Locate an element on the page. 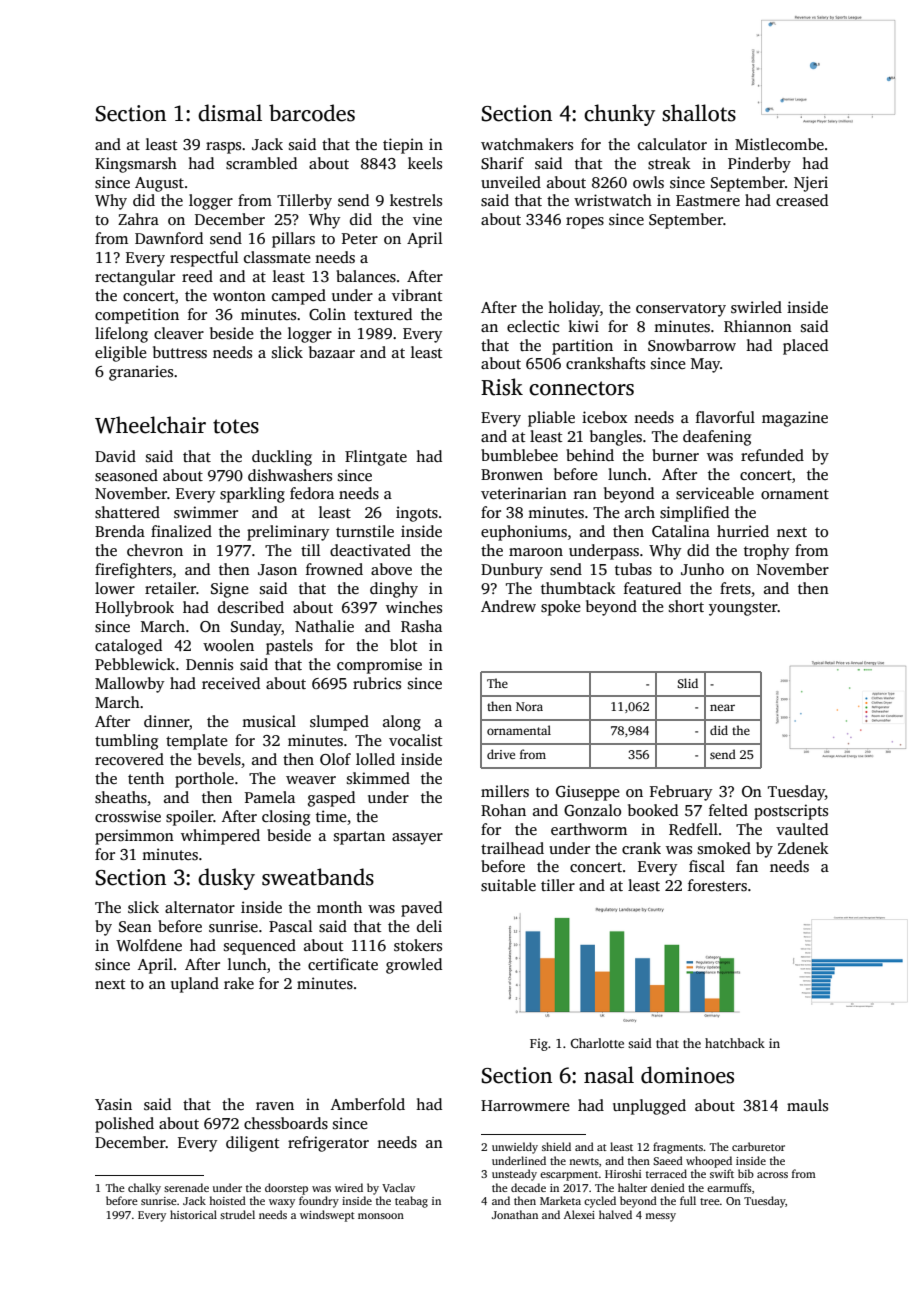 The width and height of the document is (924, 1308). chalky is located at coordinates (144, 1189).
